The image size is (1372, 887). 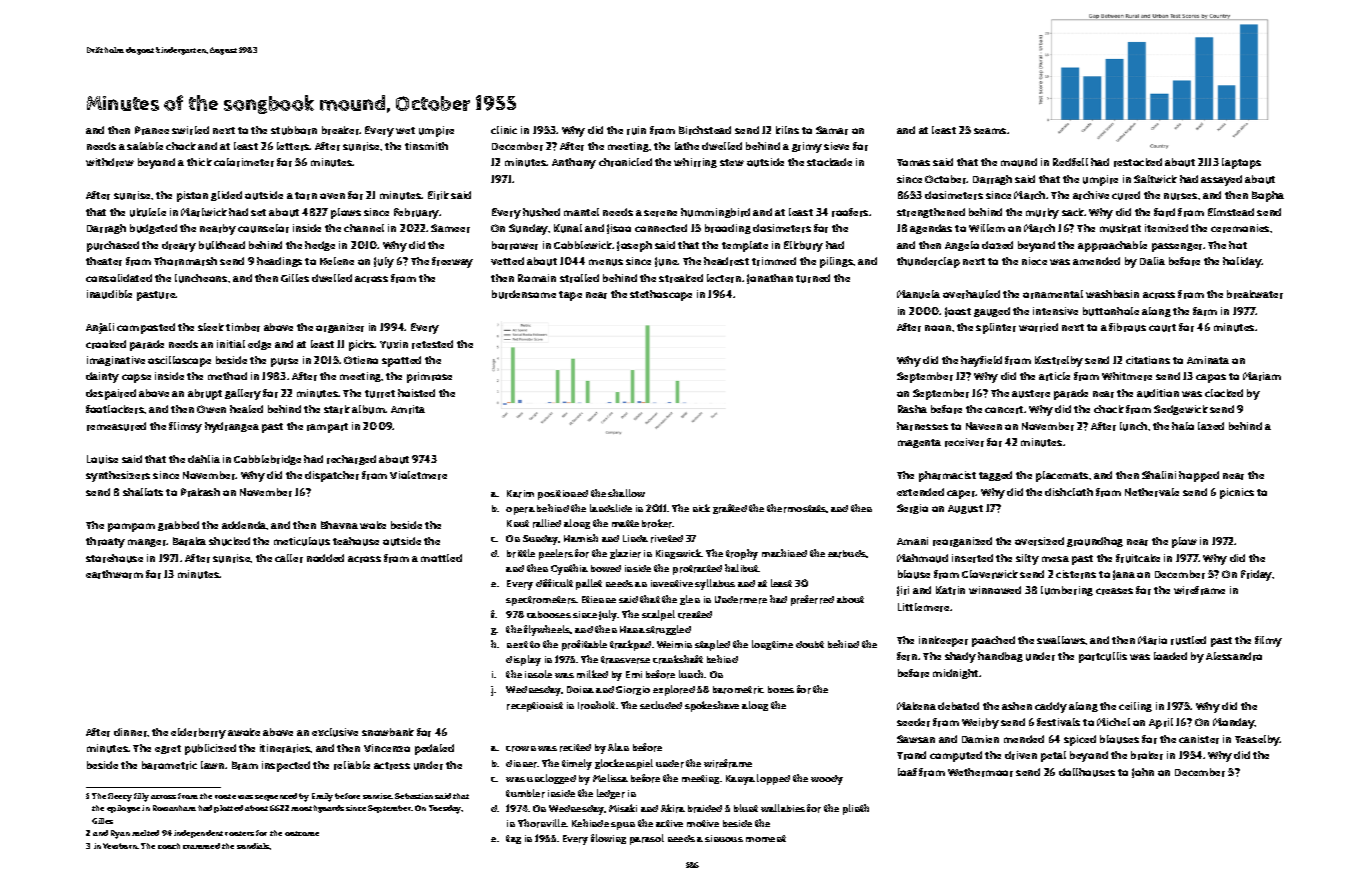 What do you see at coordinates (210, 749) in the page?
I see `publicized` at bounding box center [210, 749].
